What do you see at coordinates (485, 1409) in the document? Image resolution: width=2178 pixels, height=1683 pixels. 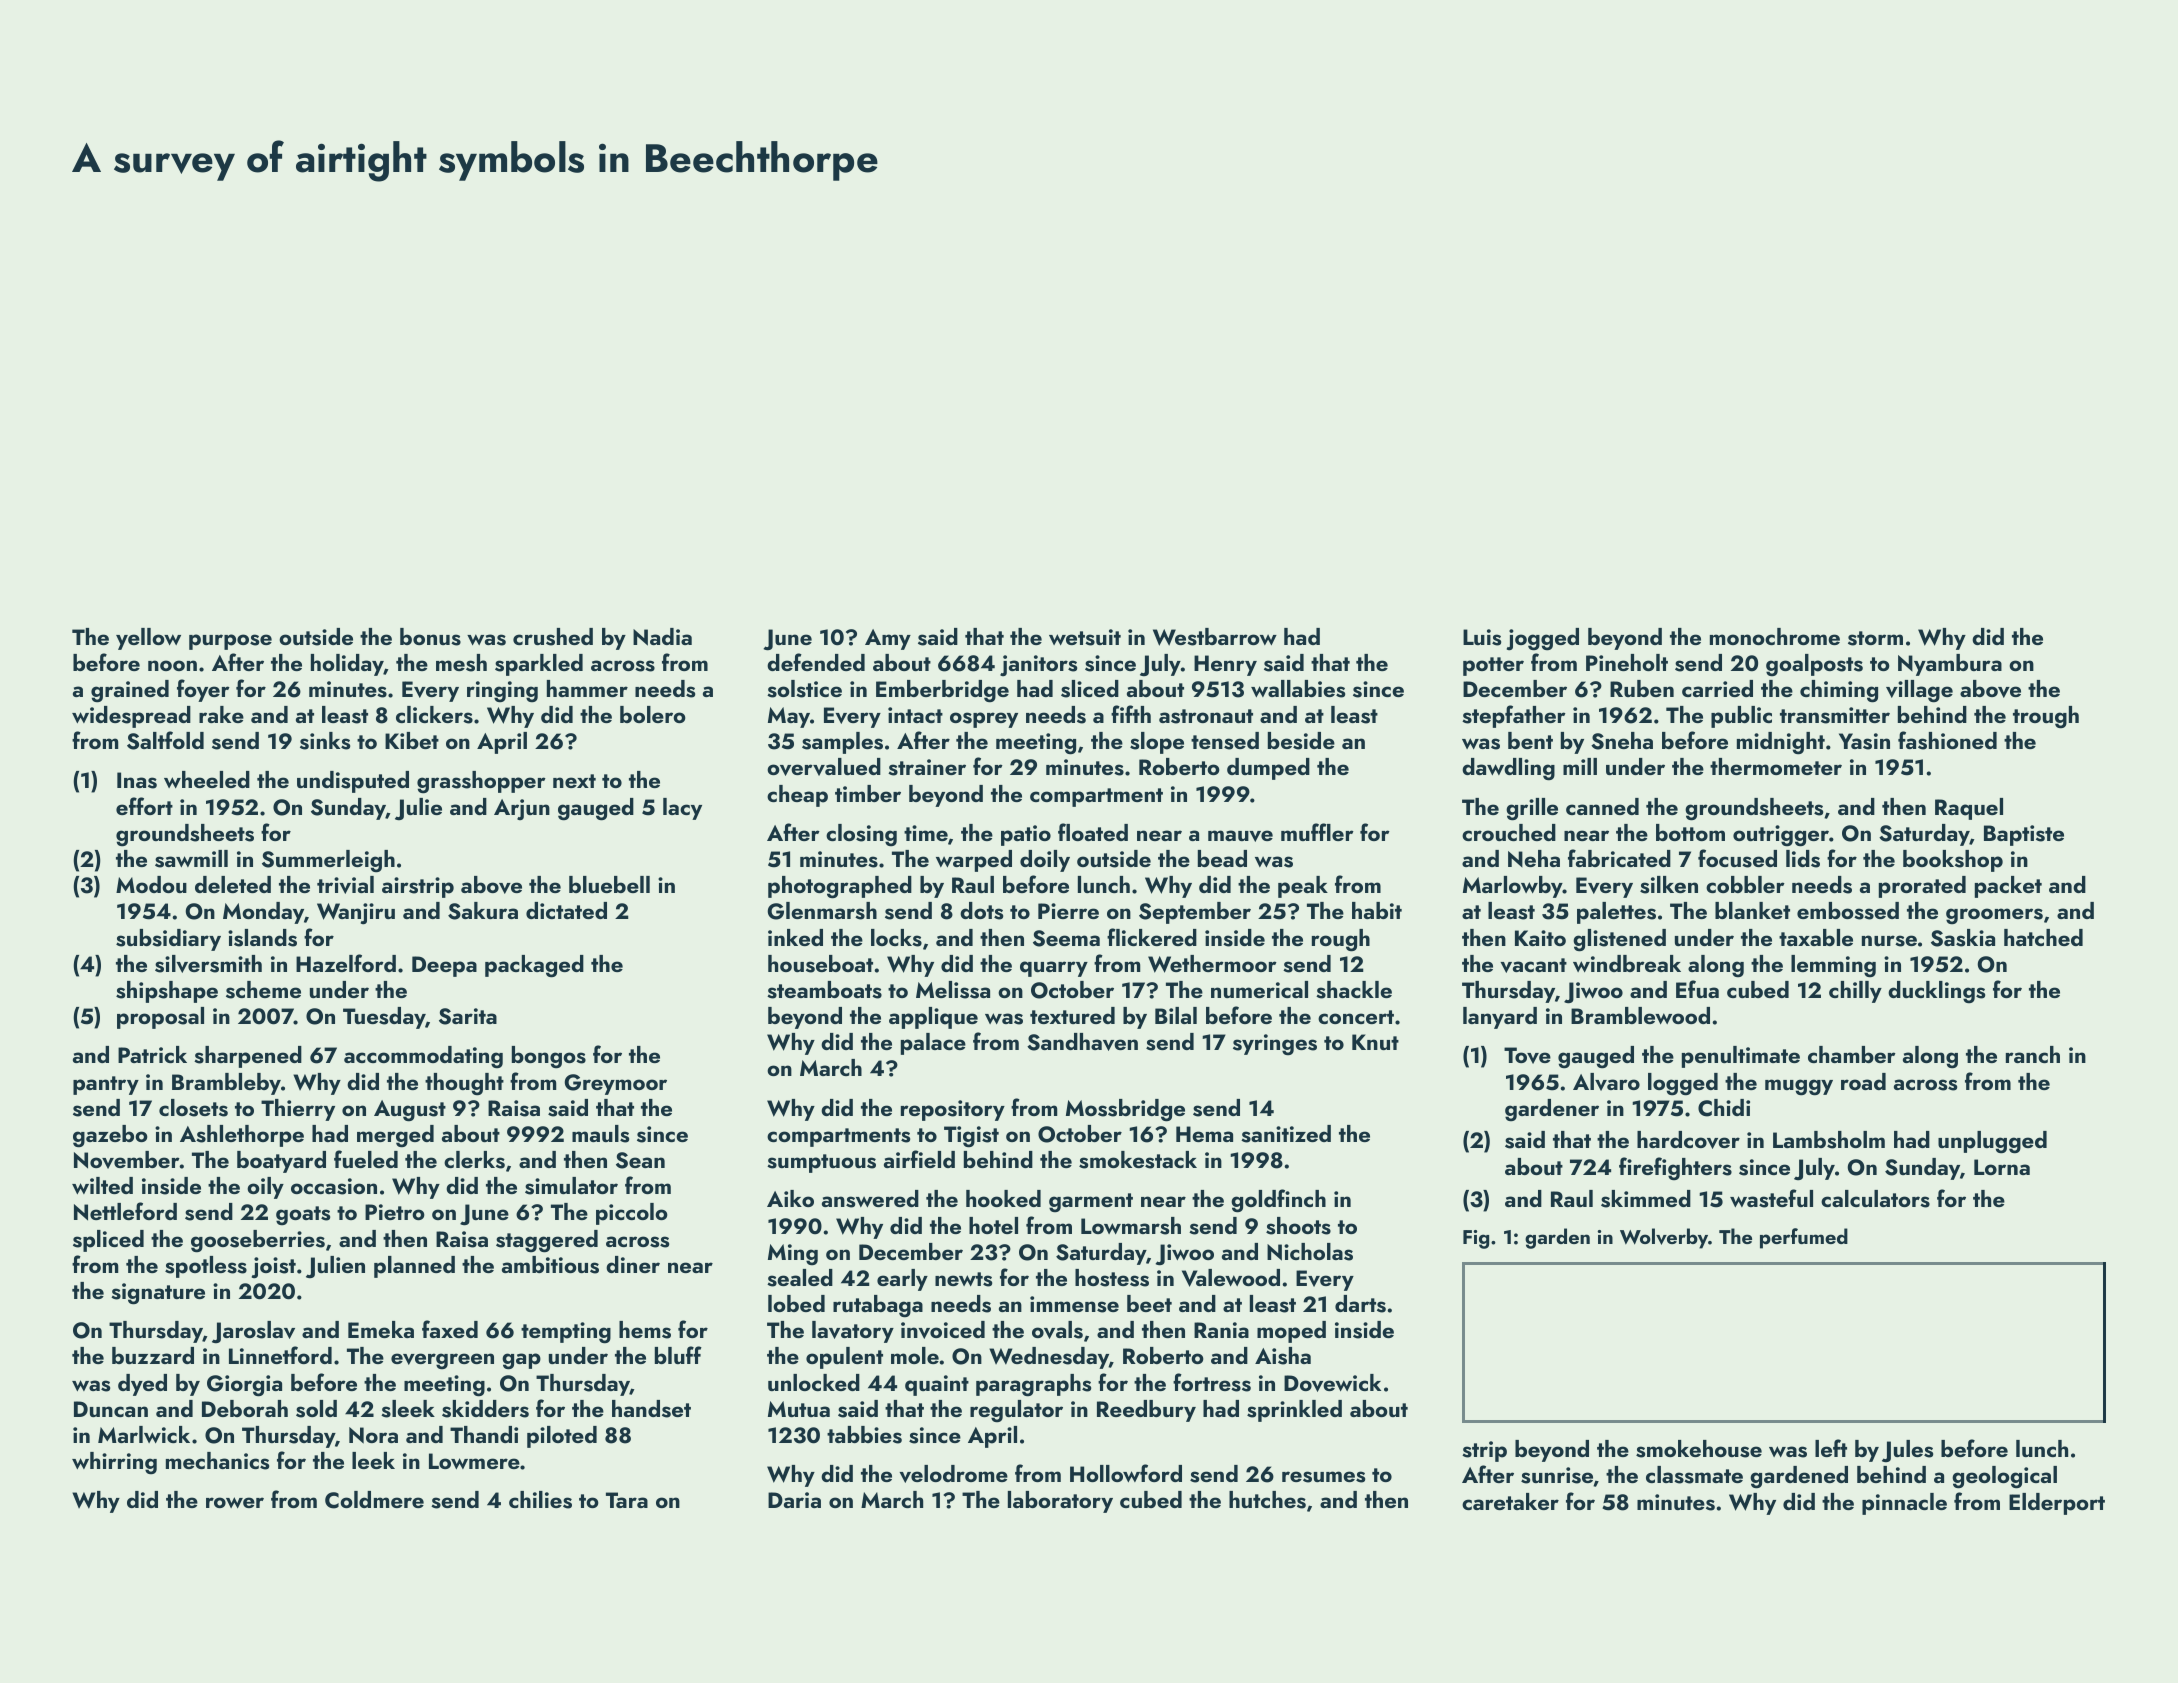 I see `skidders` at bounding box center [485, 1409].
